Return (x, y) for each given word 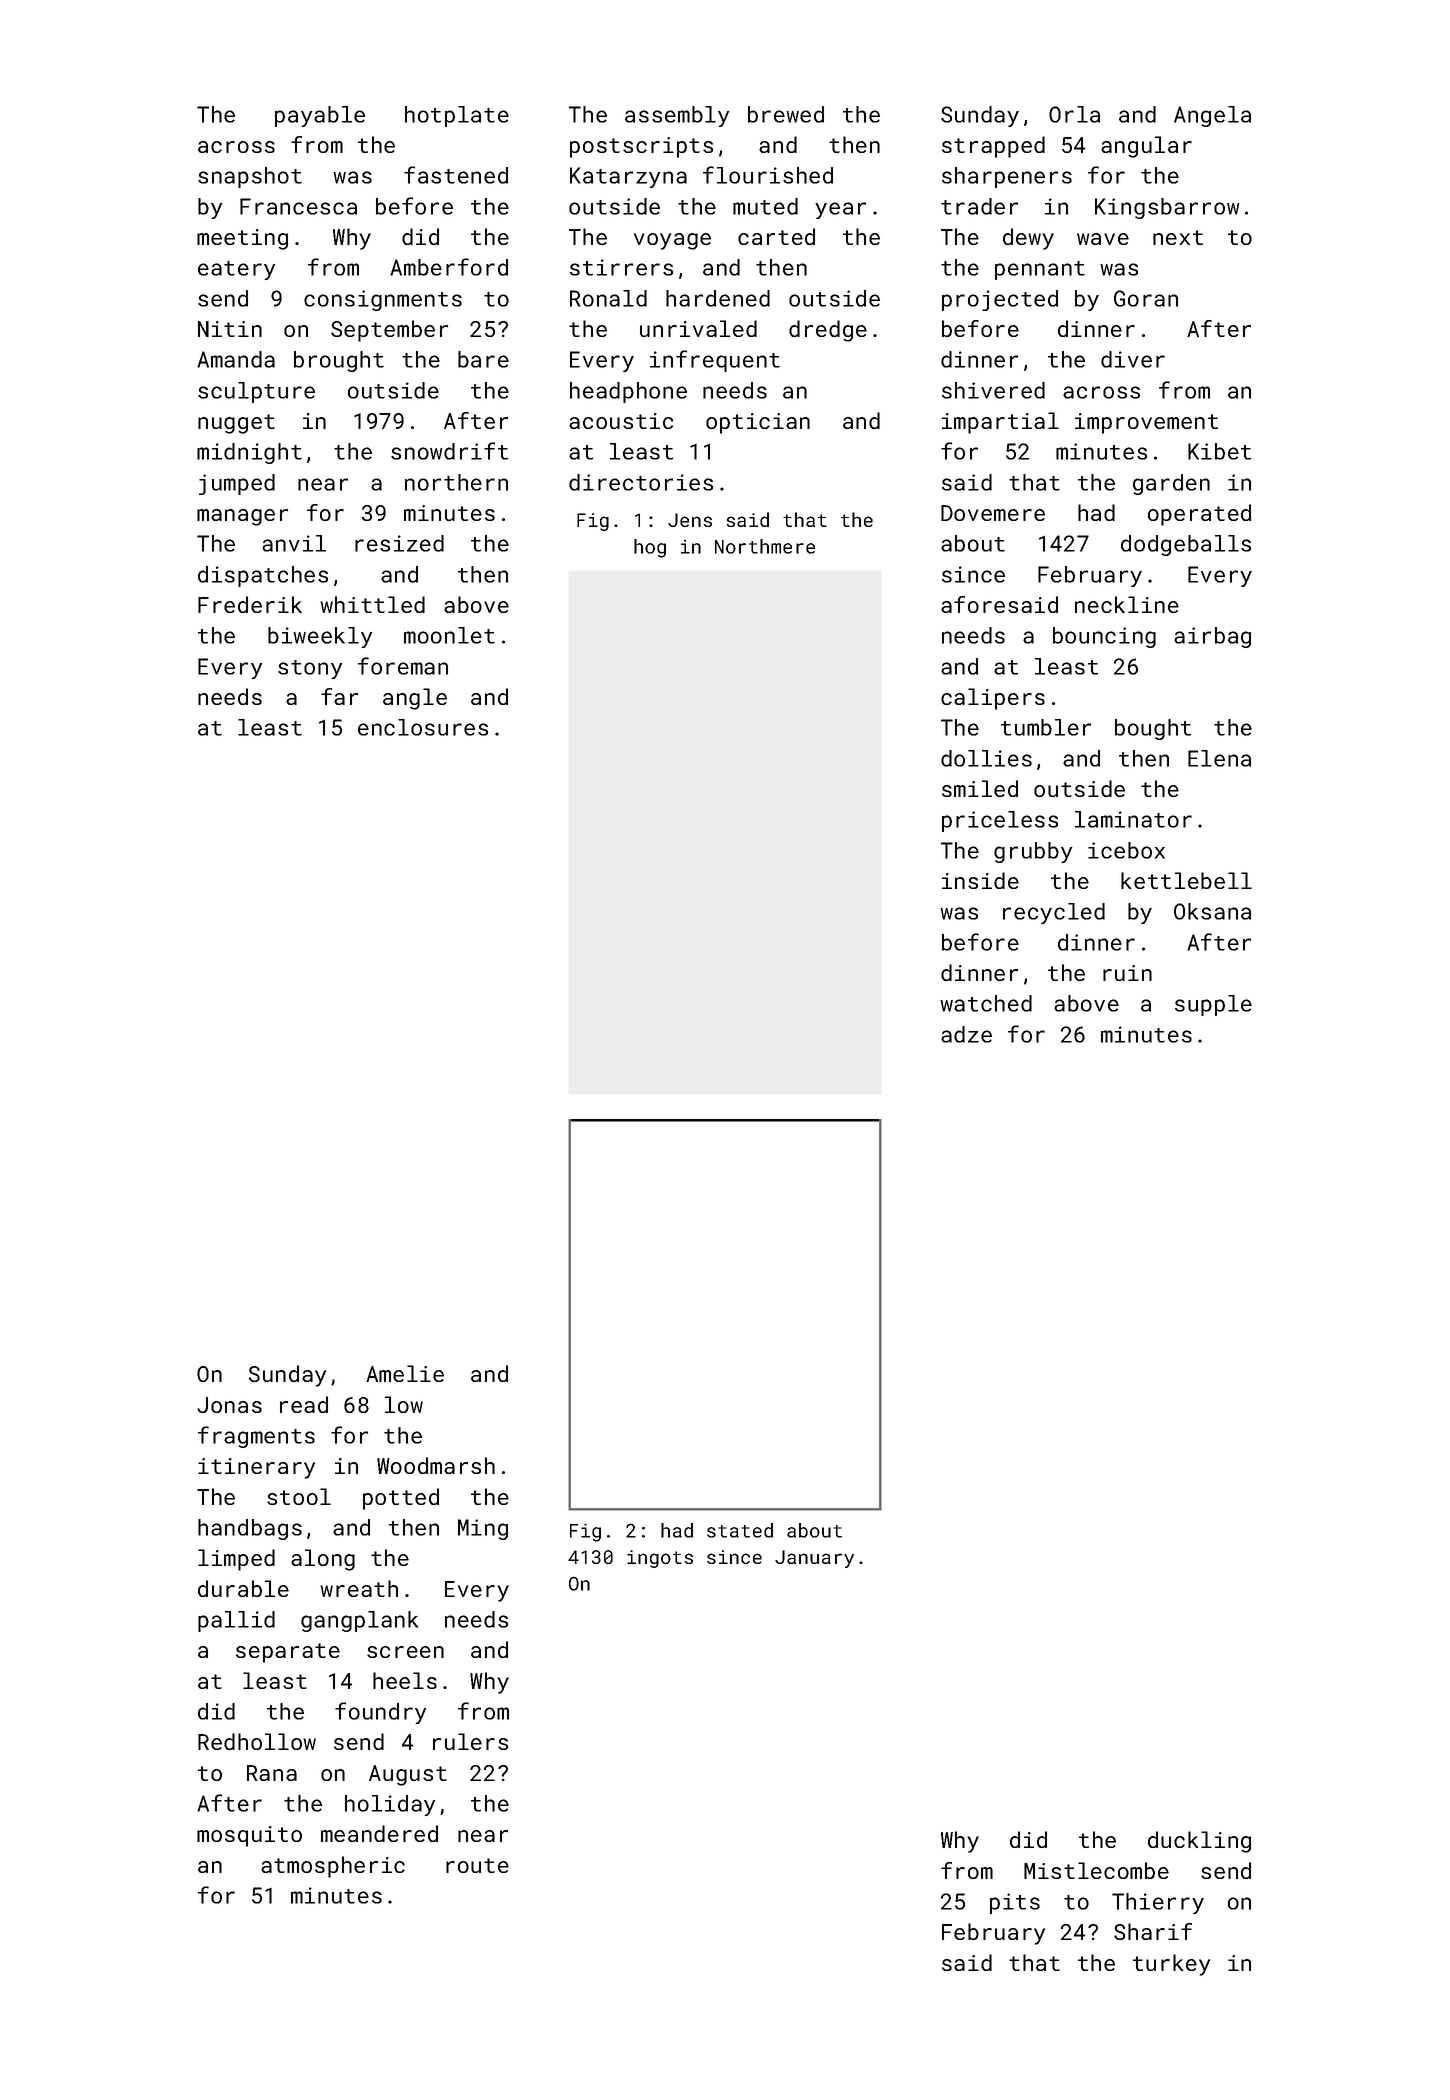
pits (1015, 1903)
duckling (1199, 1842)
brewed (786, 114)
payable (320, 116)
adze (966, 1034)
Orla (1074, 114)
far (339, 696)
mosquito (249, 1836)
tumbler (1046, 727)
